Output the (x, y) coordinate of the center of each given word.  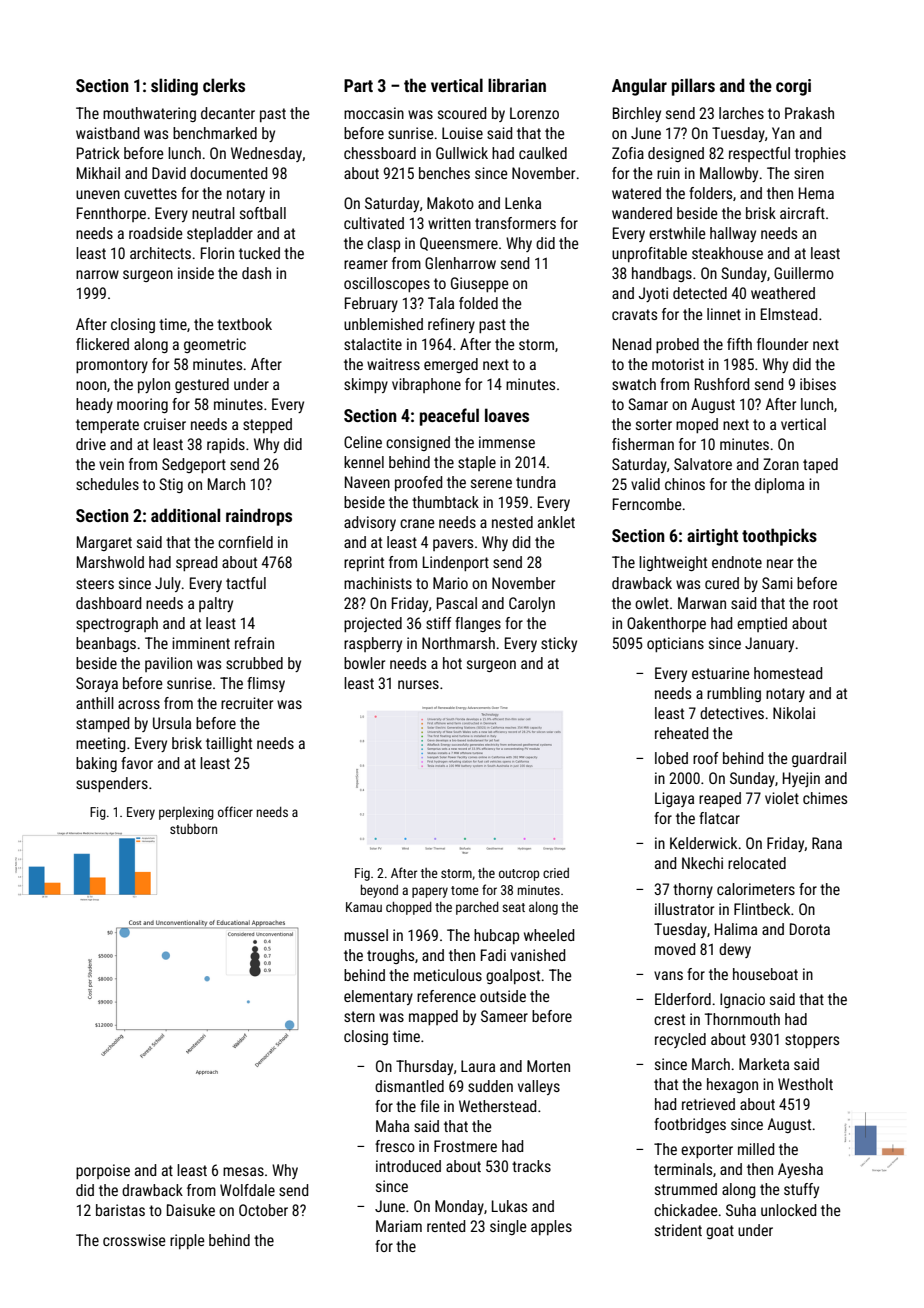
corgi (793, 87)
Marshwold (110, 562)
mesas (243, 1171)
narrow (97, 274)
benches (444, 173)
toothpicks (779, 537)
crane (417, 523)
